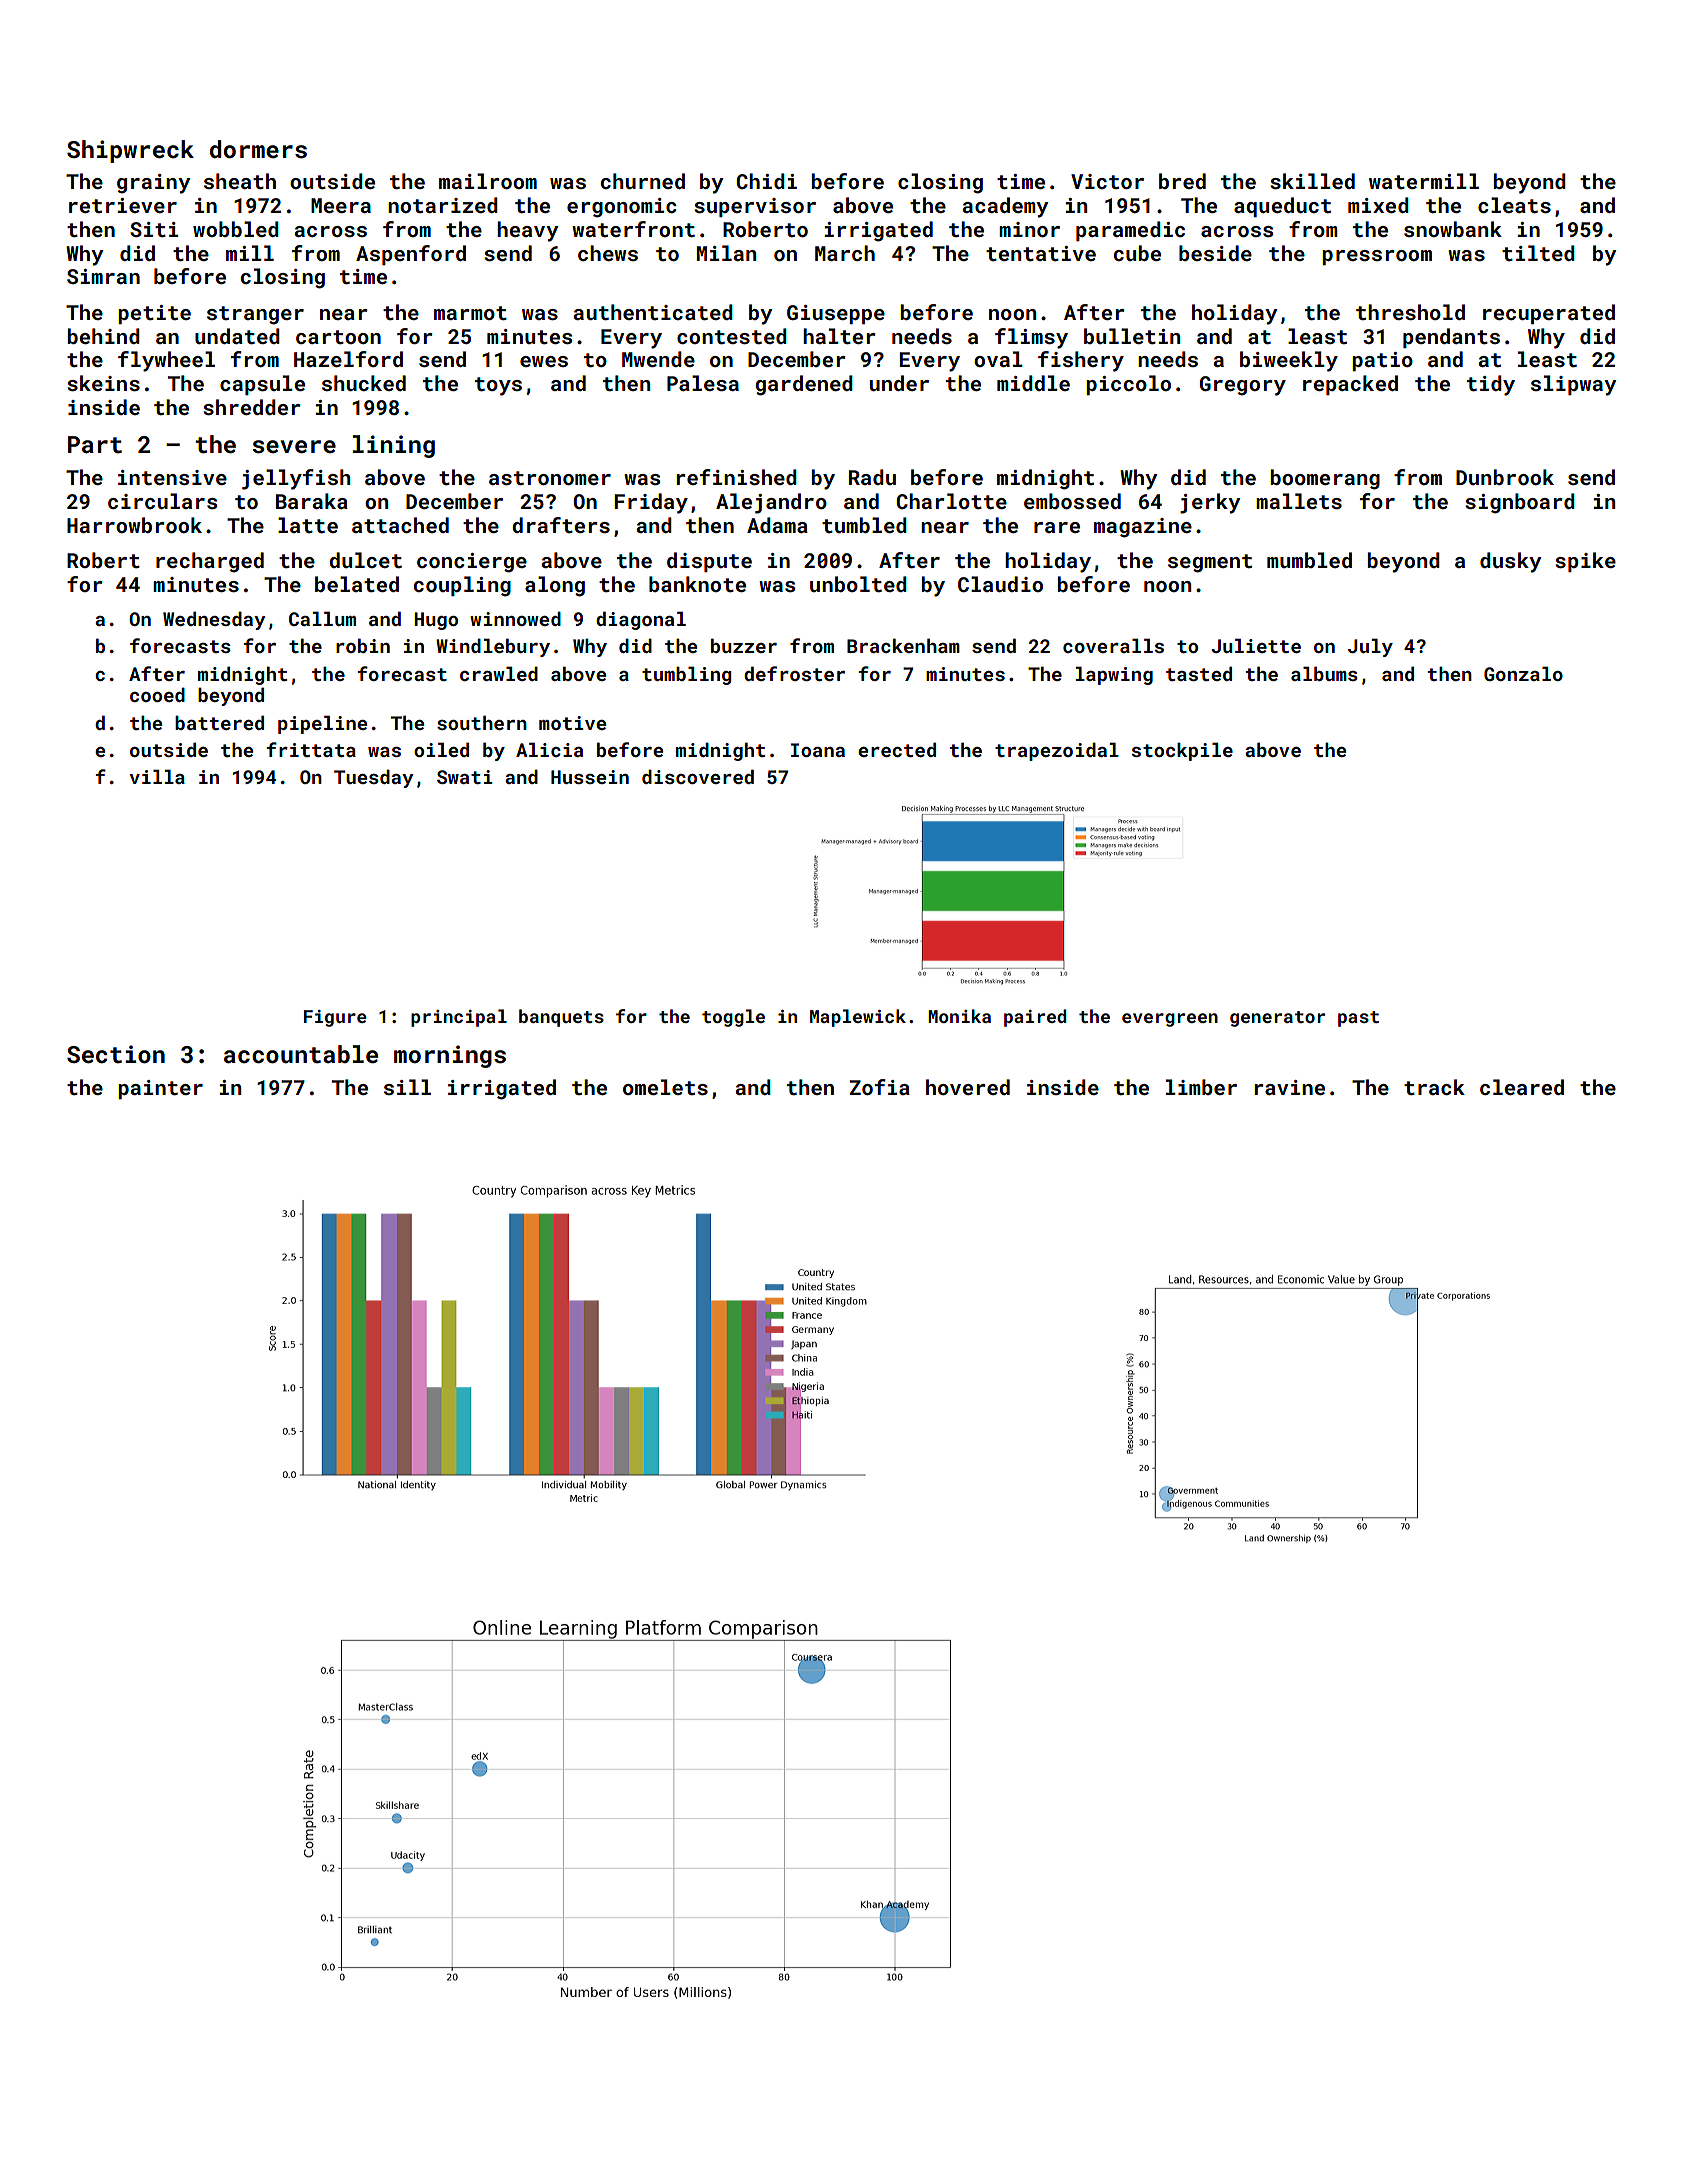 The image size is (1683, 2178). Describe the element at coordinates (1035, 1018) in the screenshot. I see `paired` at that location.
